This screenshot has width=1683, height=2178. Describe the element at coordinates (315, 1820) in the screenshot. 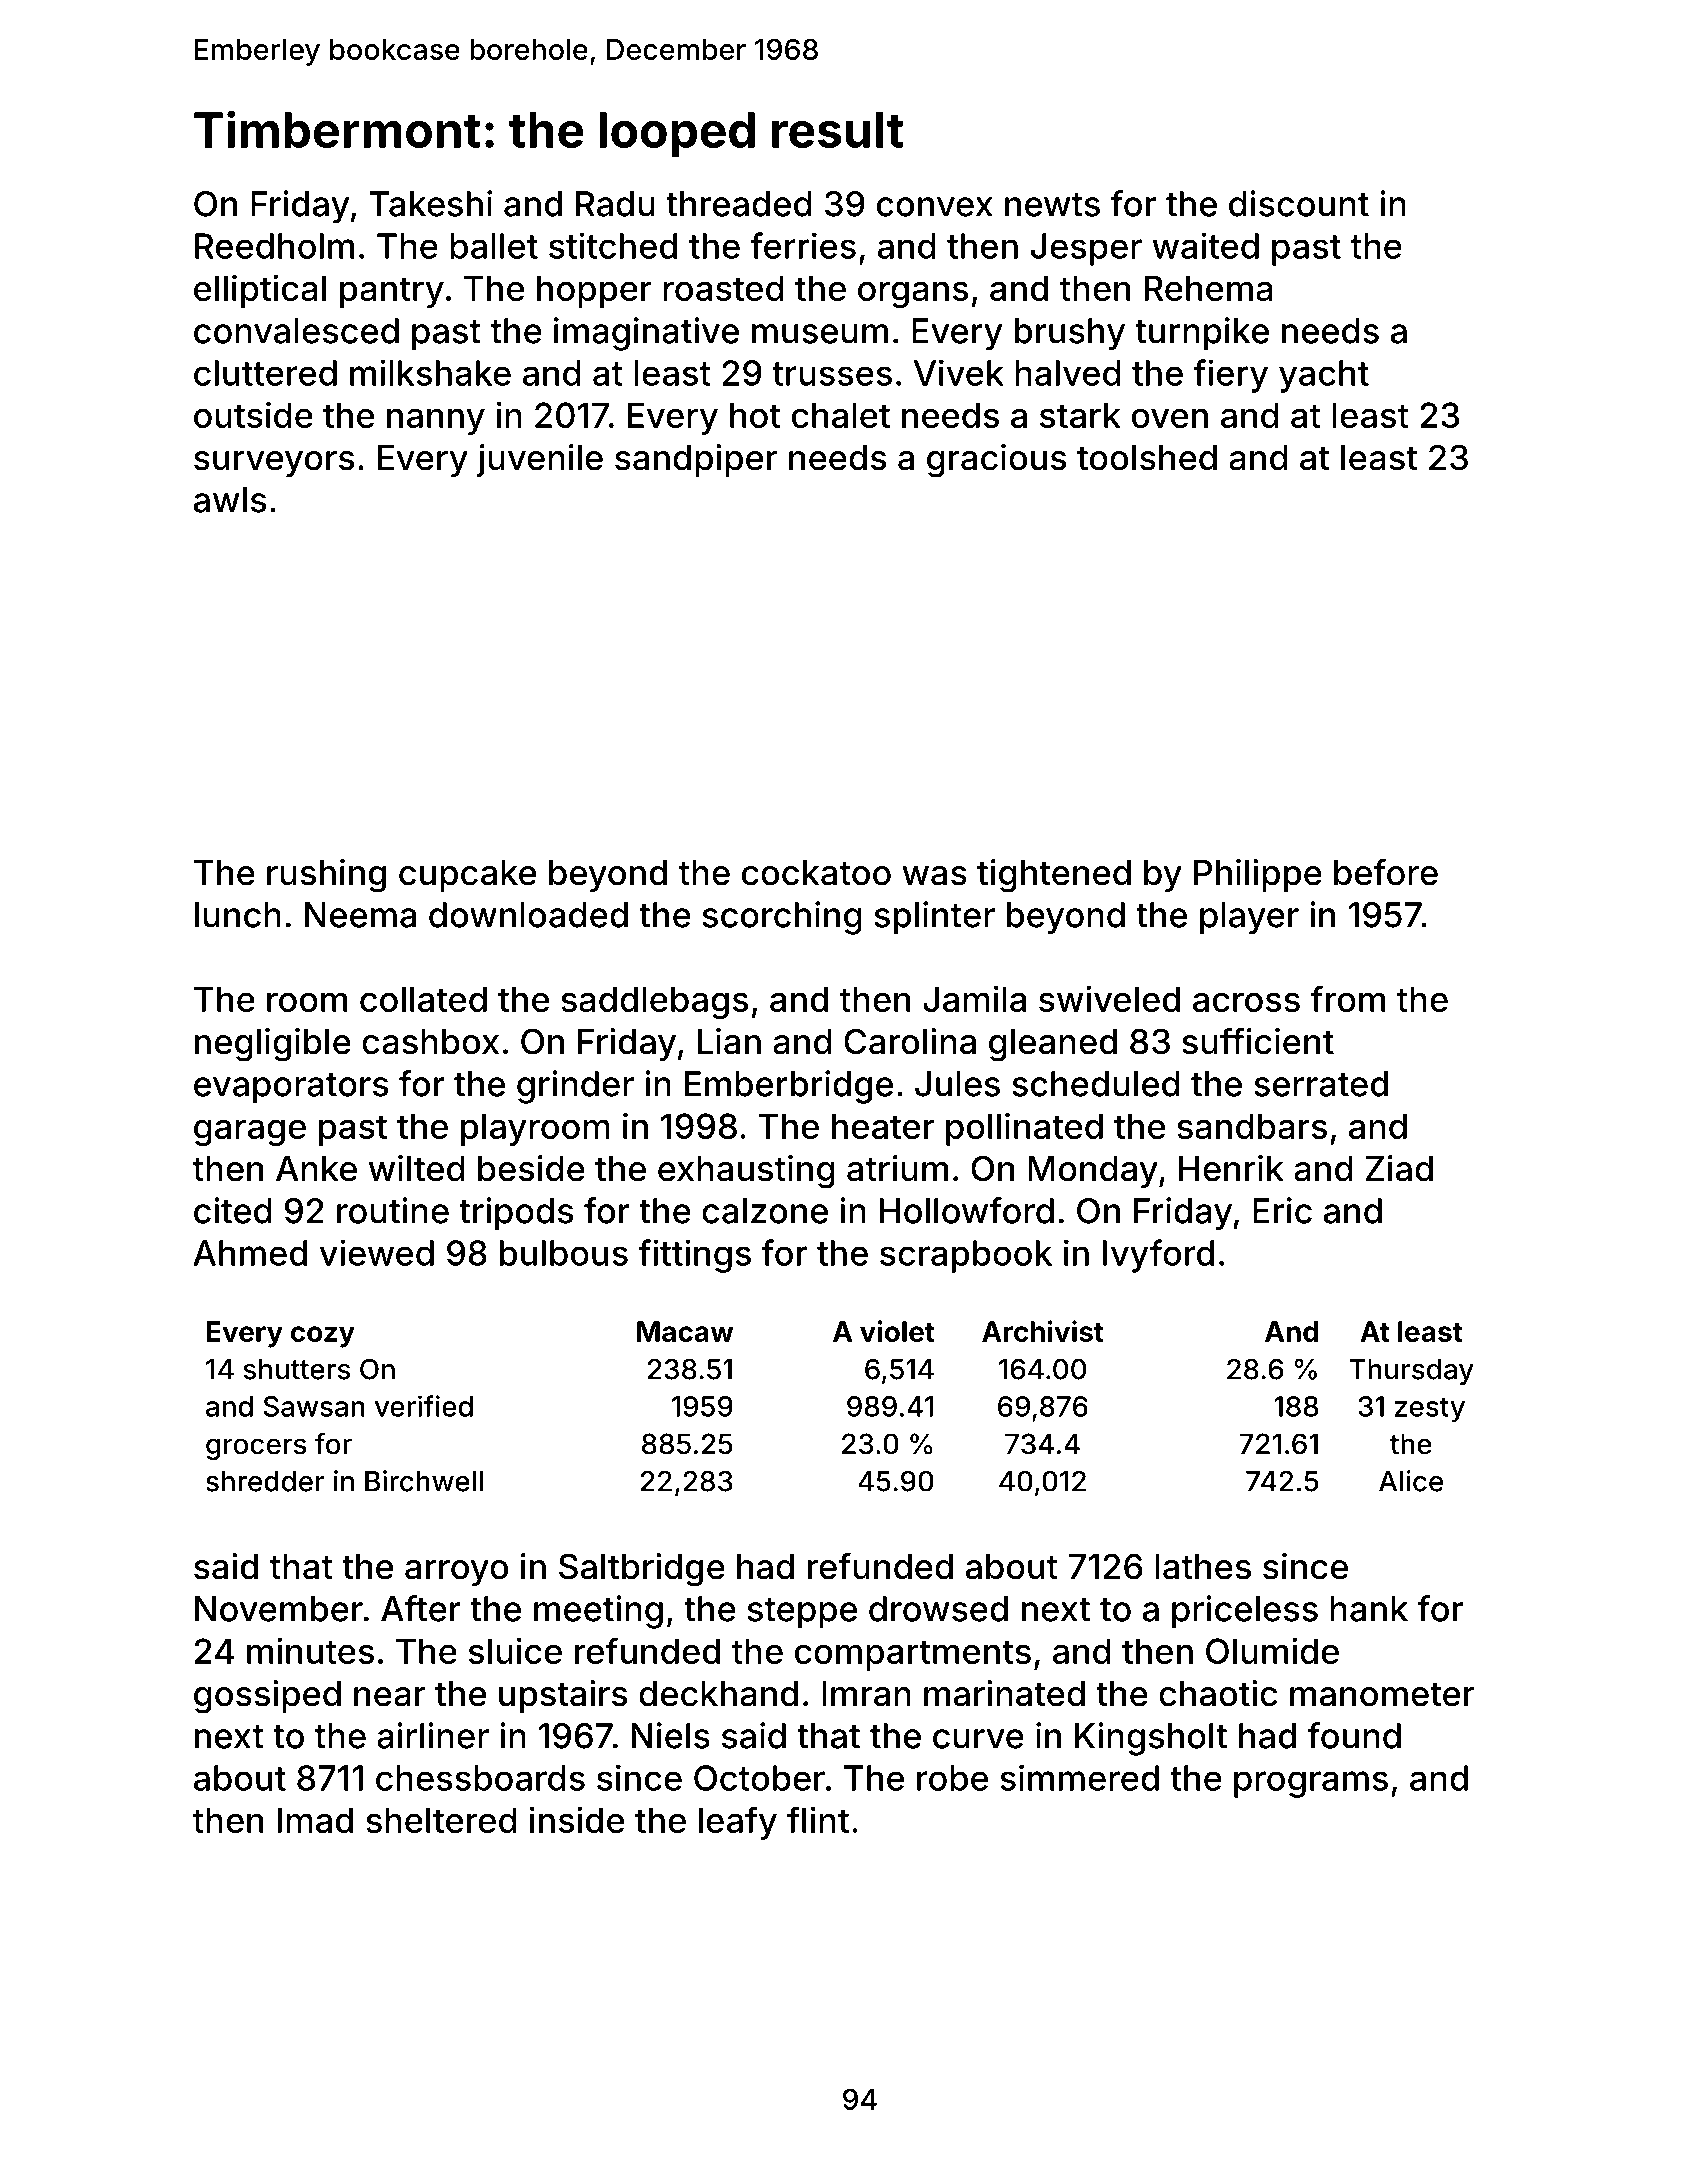

I see `Imad` at that location.
